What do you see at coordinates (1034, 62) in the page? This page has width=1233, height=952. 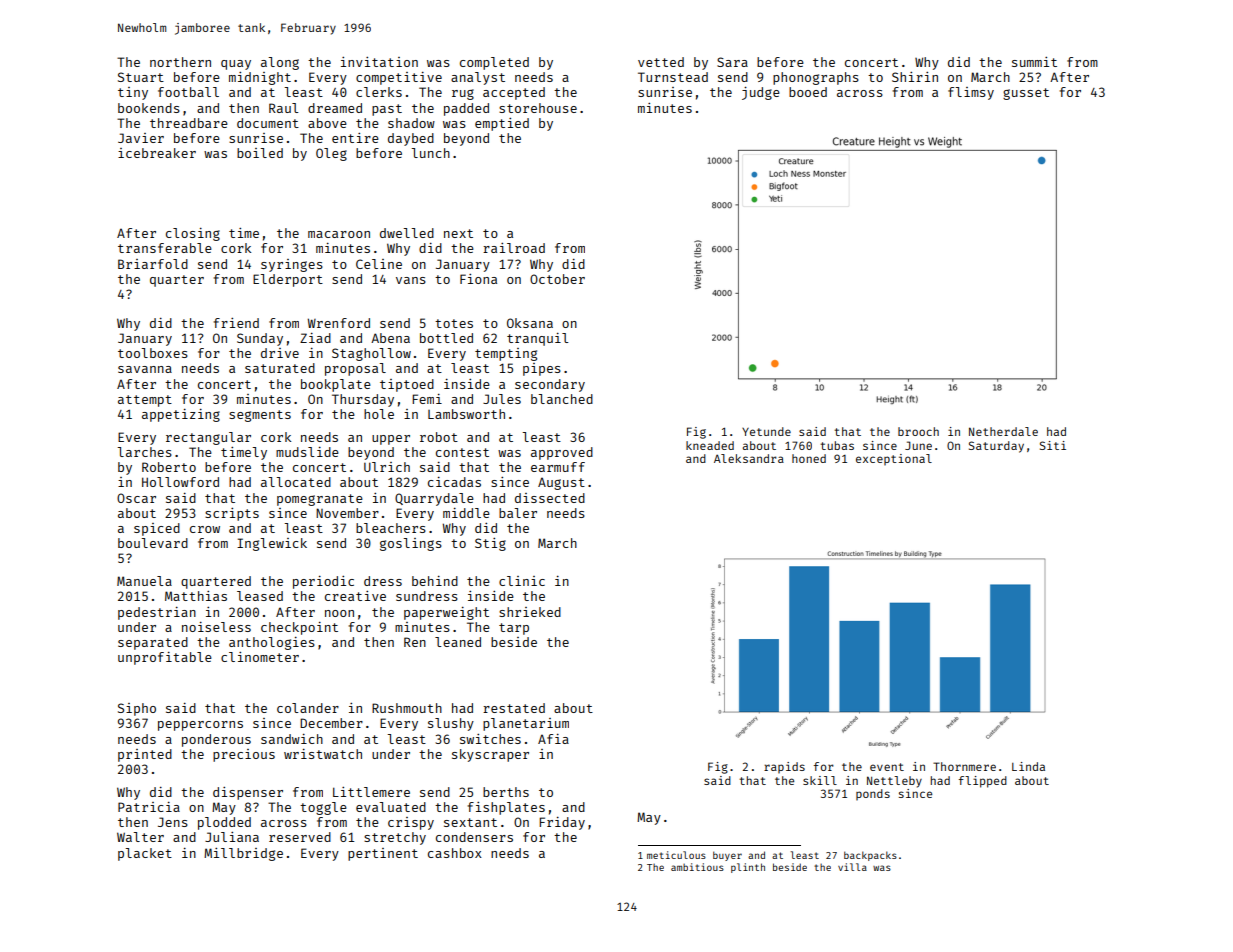 I see `summit` at bounding box center [1034, 62].
